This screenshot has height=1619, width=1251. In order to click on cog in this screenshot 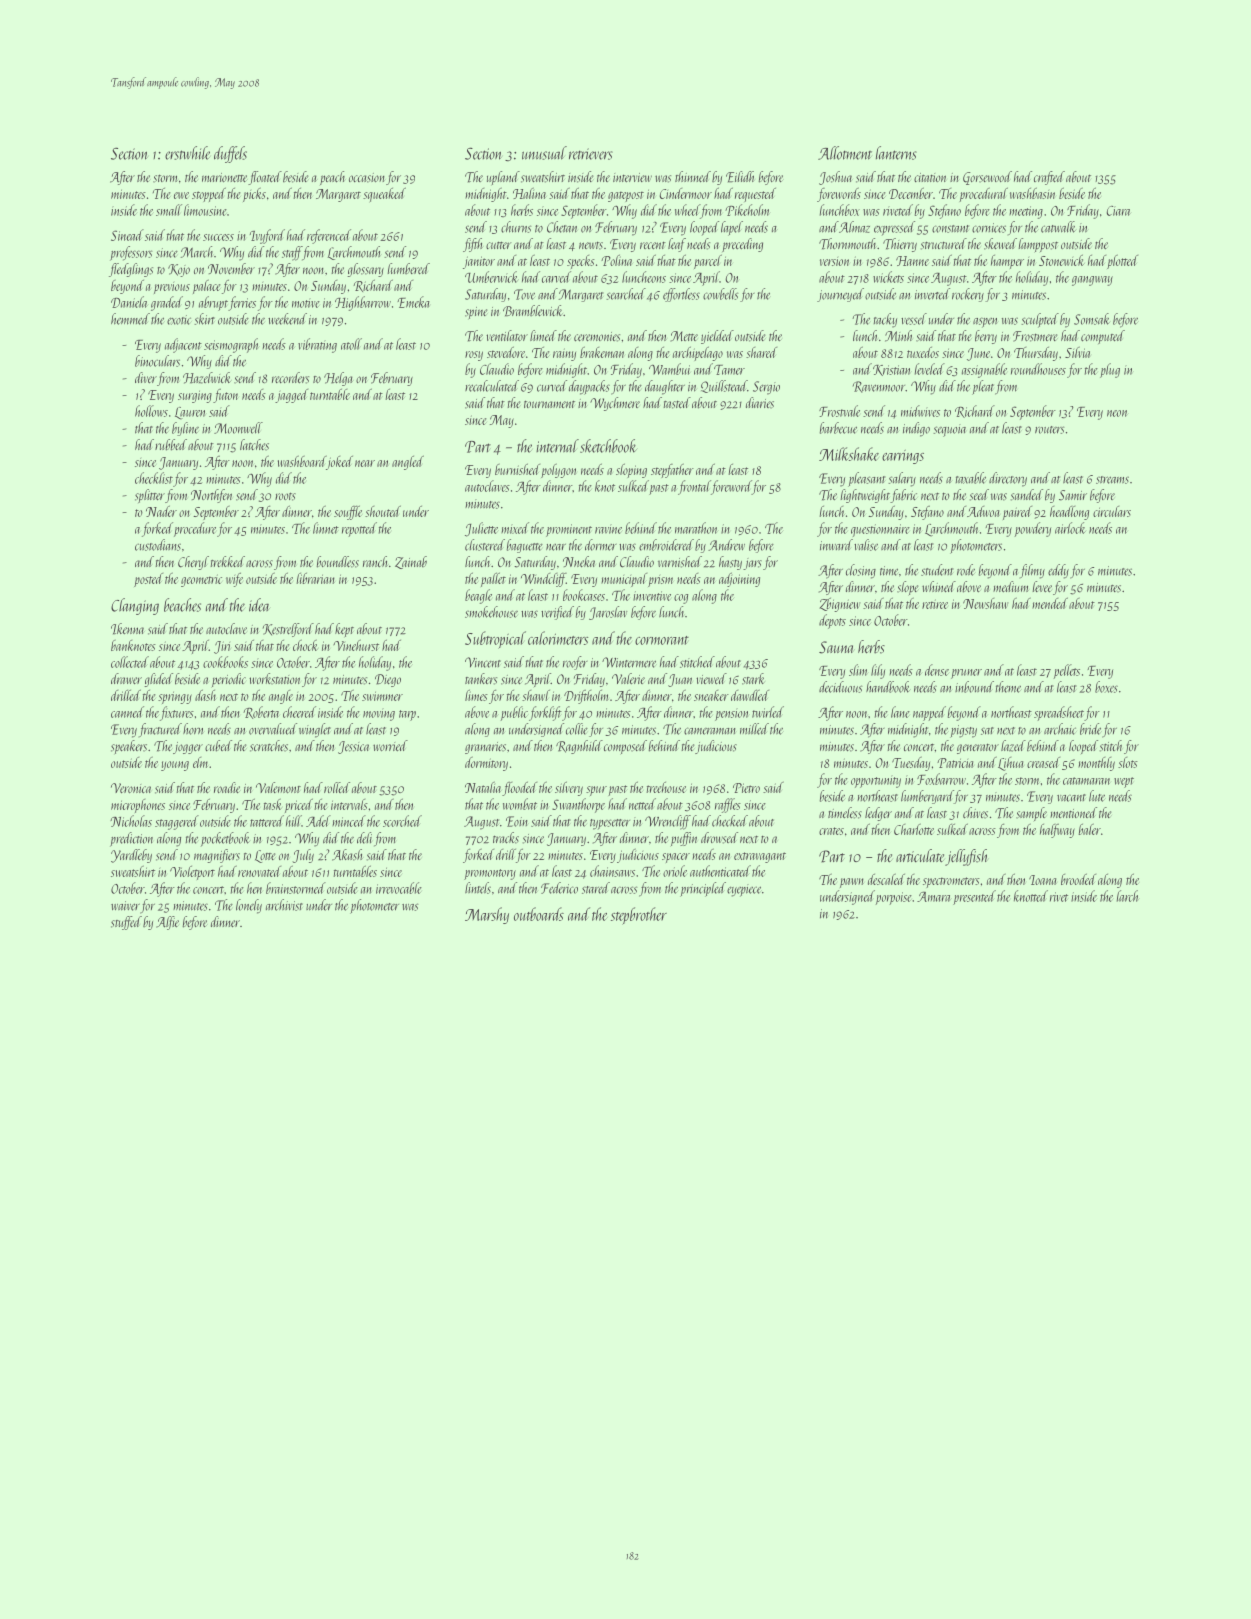, I will do `click(681, 599)`.
